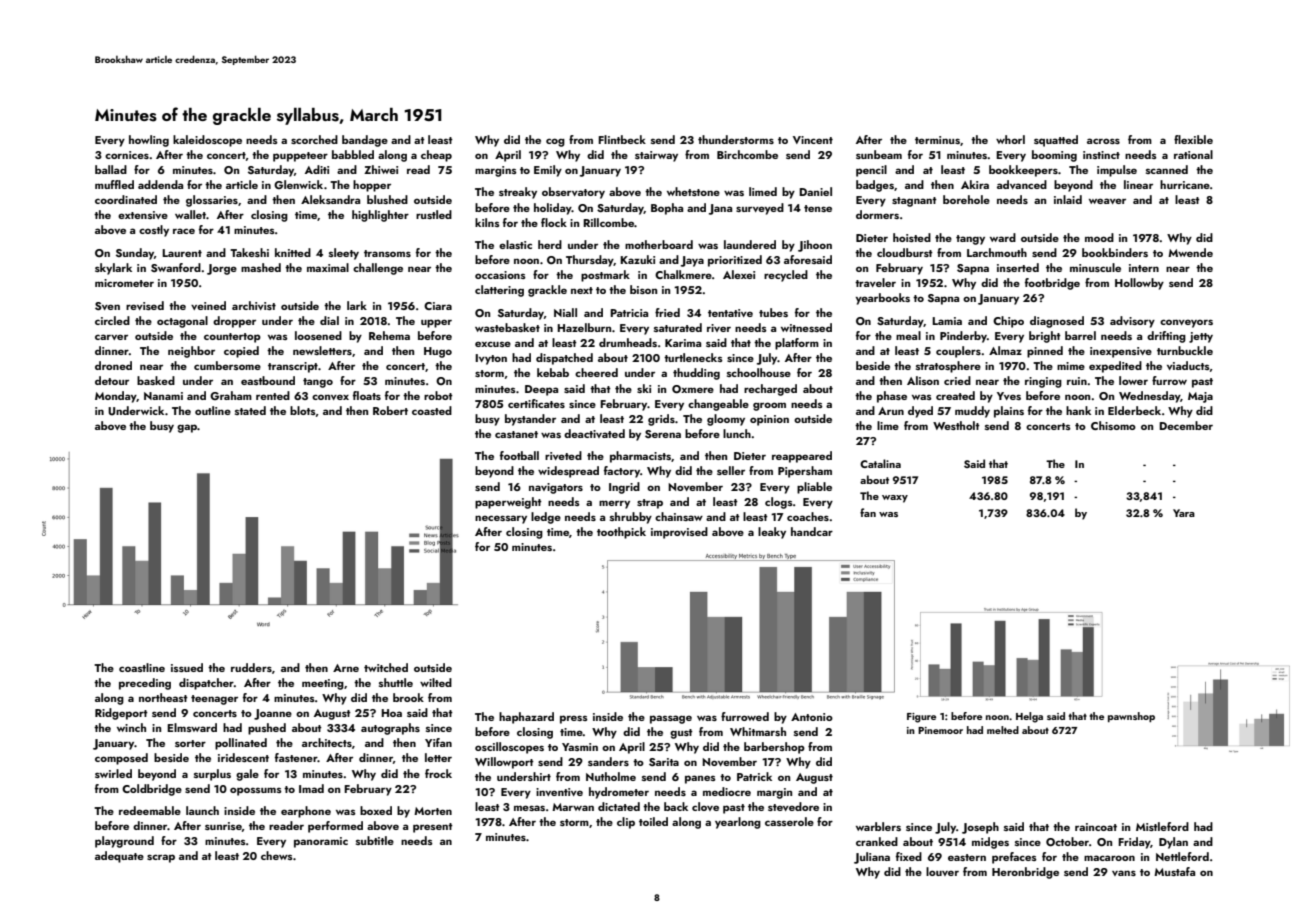  Describe the element at coordinates (1045, 352) in the screenshot. I see `pinned` at that location.
